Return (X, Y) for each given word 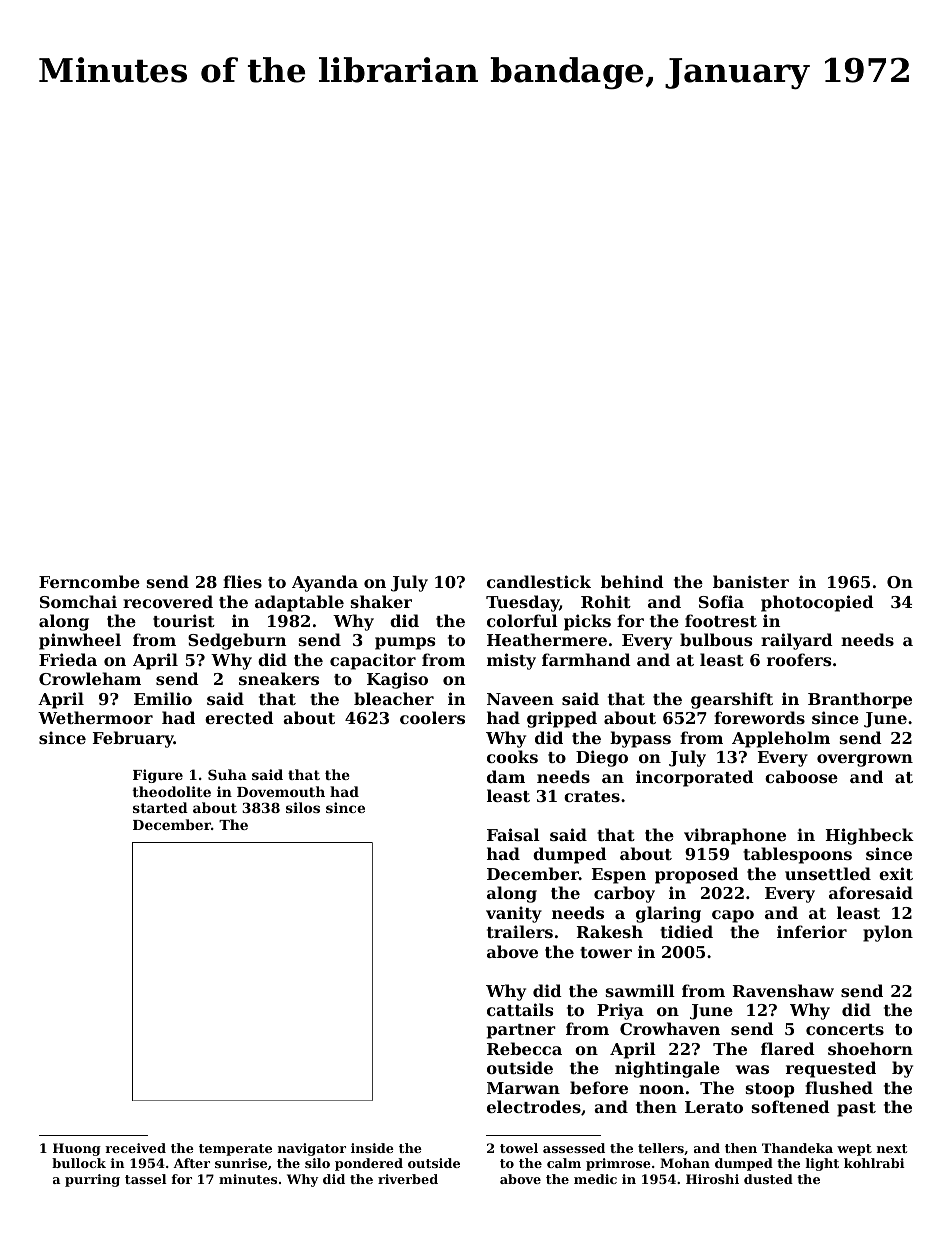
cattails (520, 1009)
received (135, 1148)
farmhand (586, 659)
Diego (602, 758)
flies (242, 581)
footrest (721, 620)
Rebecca (524, 1048)
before (599, 1087)
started (160, 807)
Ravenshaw (783, 990)
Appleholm (781, 739)
